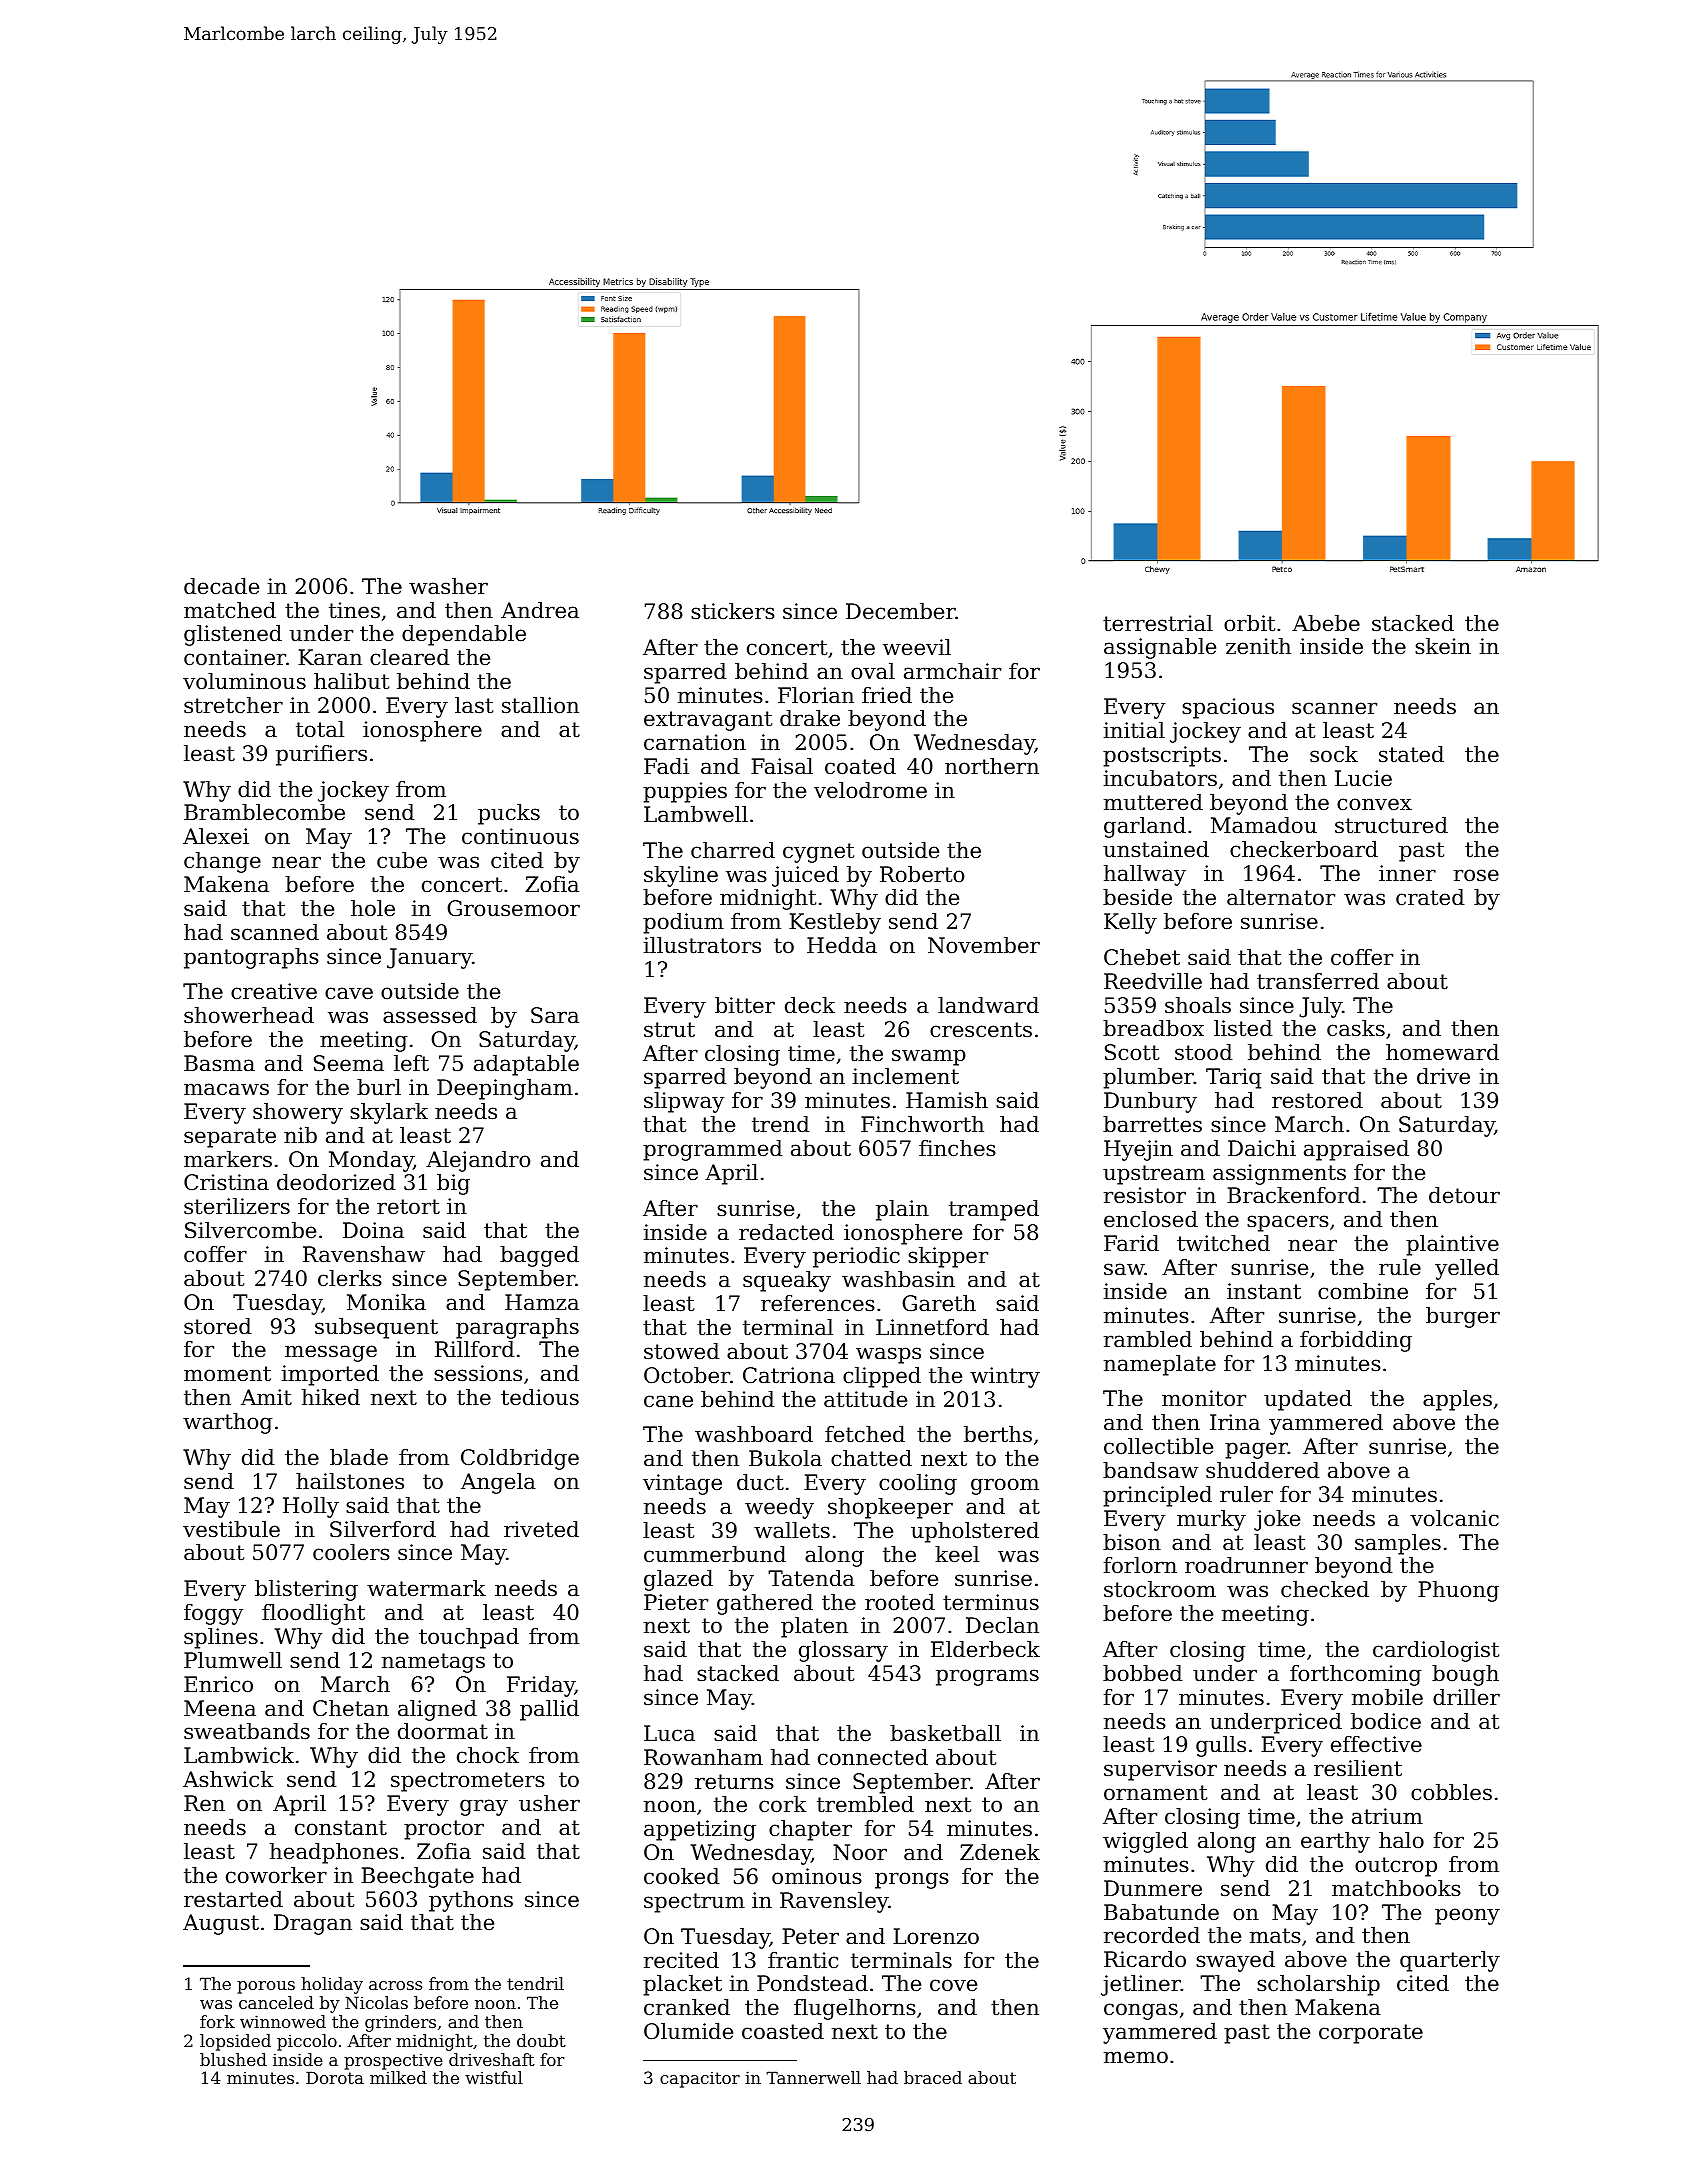 This document has height=2178, width=1683. Describe the element at coordinates (1145, 1842) in the document. I see `wiggled` at that location.
